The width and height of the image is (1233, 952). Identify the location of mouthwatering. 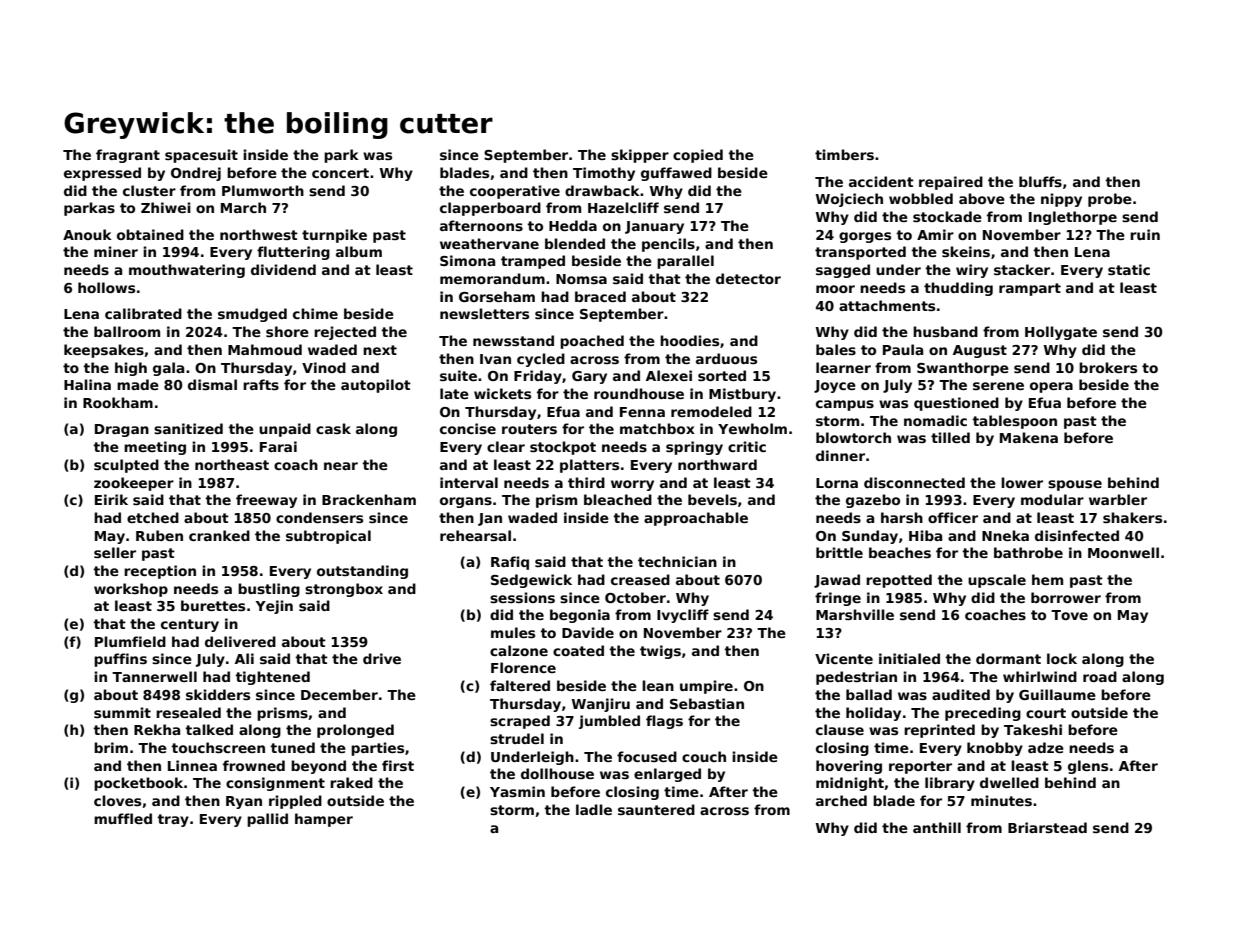
(187, 271).
